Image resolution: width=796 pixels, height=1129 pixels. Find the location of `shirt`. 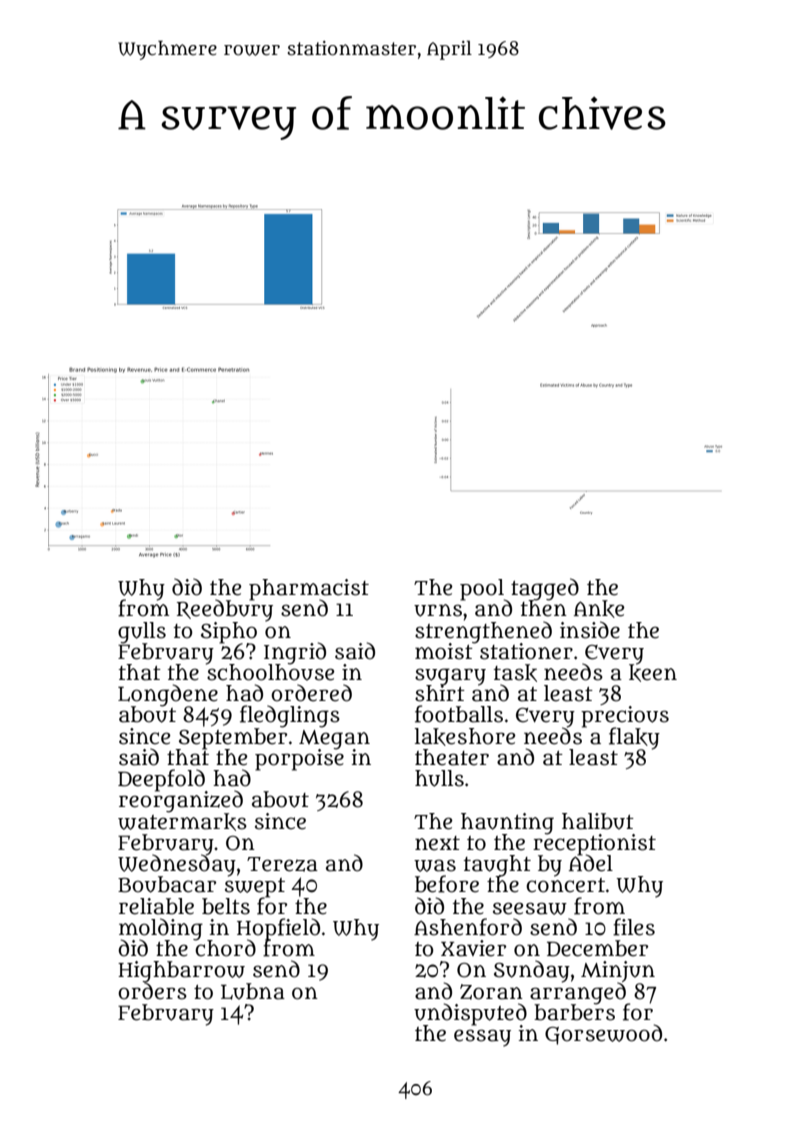

shirt is located at coordinates (440, 693).
